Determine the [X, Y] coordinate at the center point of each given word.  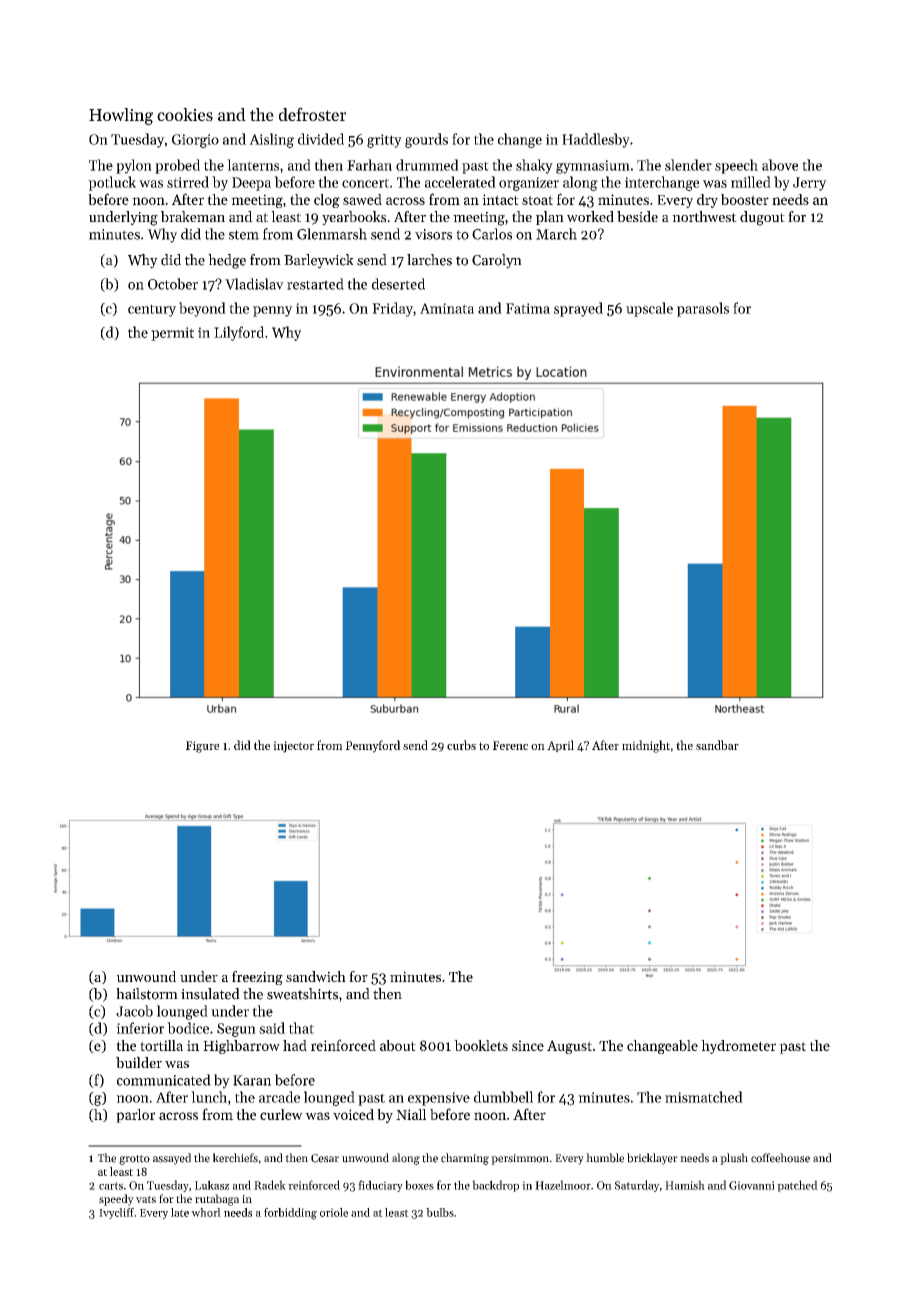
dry [707, 201]
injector [293, 747]
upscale [649, 309]
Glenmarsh [332, 234]
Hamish [685, 1185]
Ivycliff [116, 1213]
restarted [315, 284]
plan [550, 218]
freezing [257, 978]
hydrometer [738, 1047]
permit [172, 334]
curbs [461, 745]
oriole [334, 1212]
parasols [703, 309]
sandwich [316, 976]
